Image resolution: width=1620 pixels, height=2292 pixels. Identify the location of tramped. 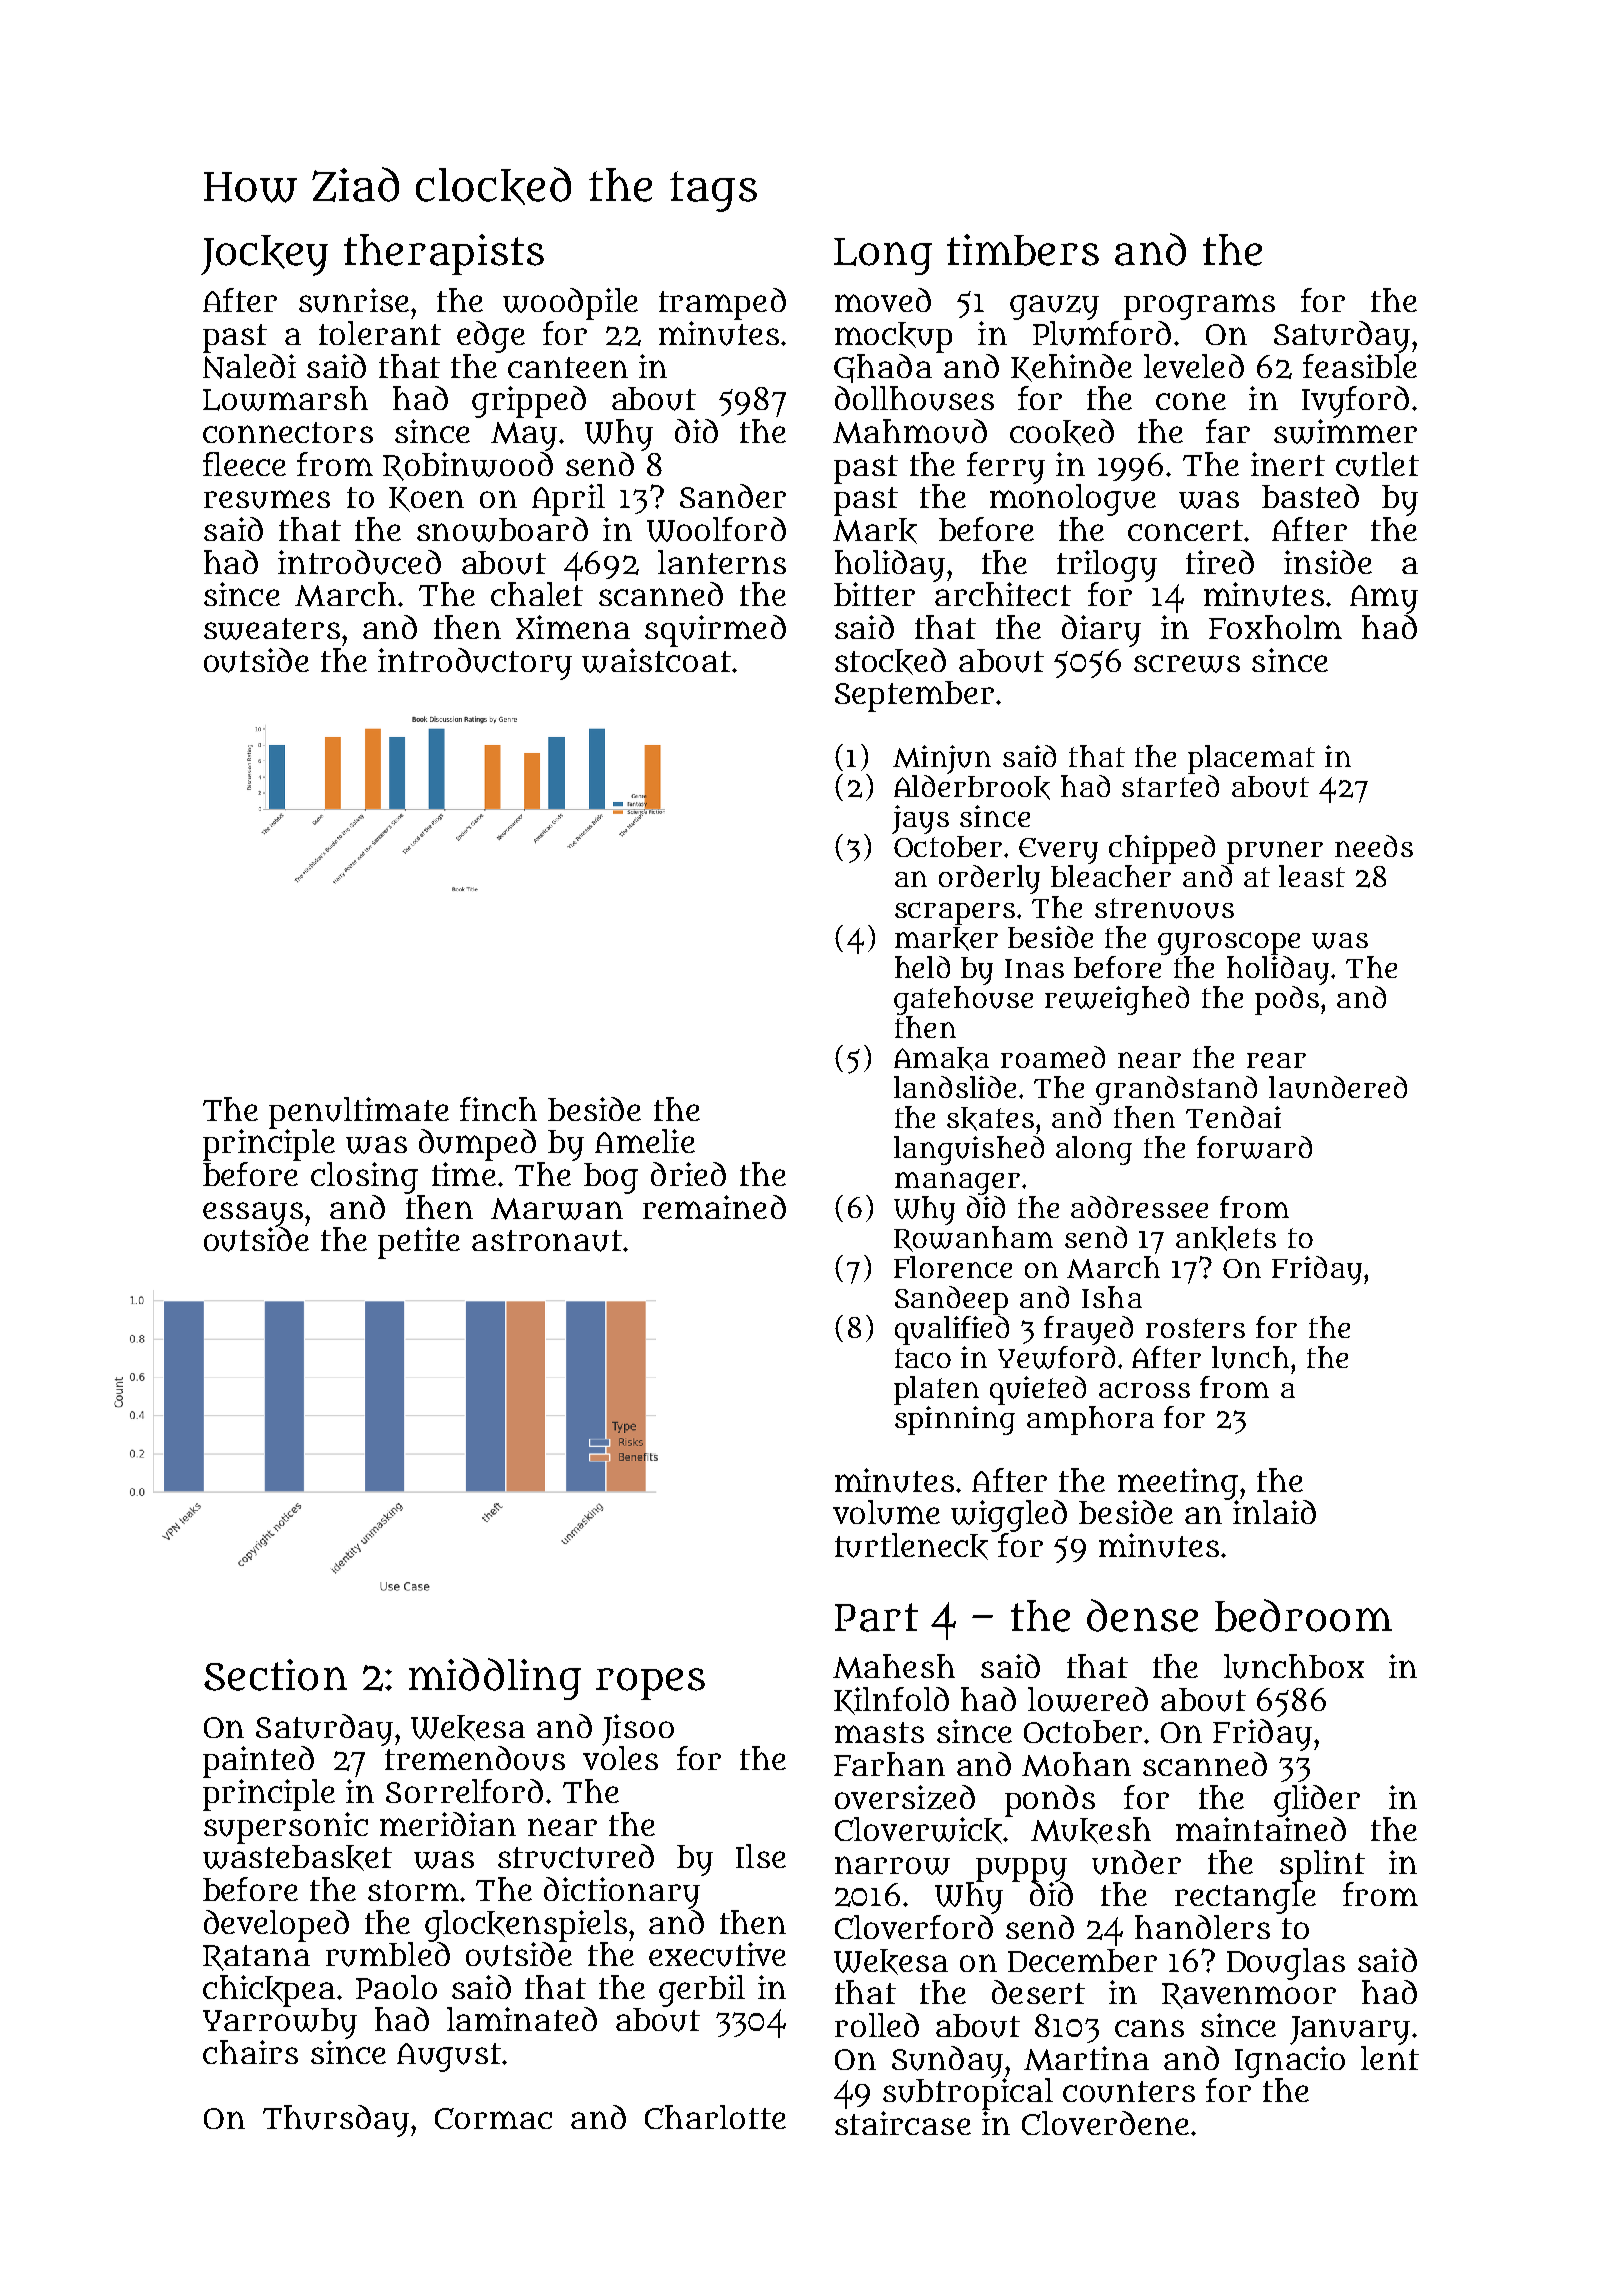
(722, 304).
